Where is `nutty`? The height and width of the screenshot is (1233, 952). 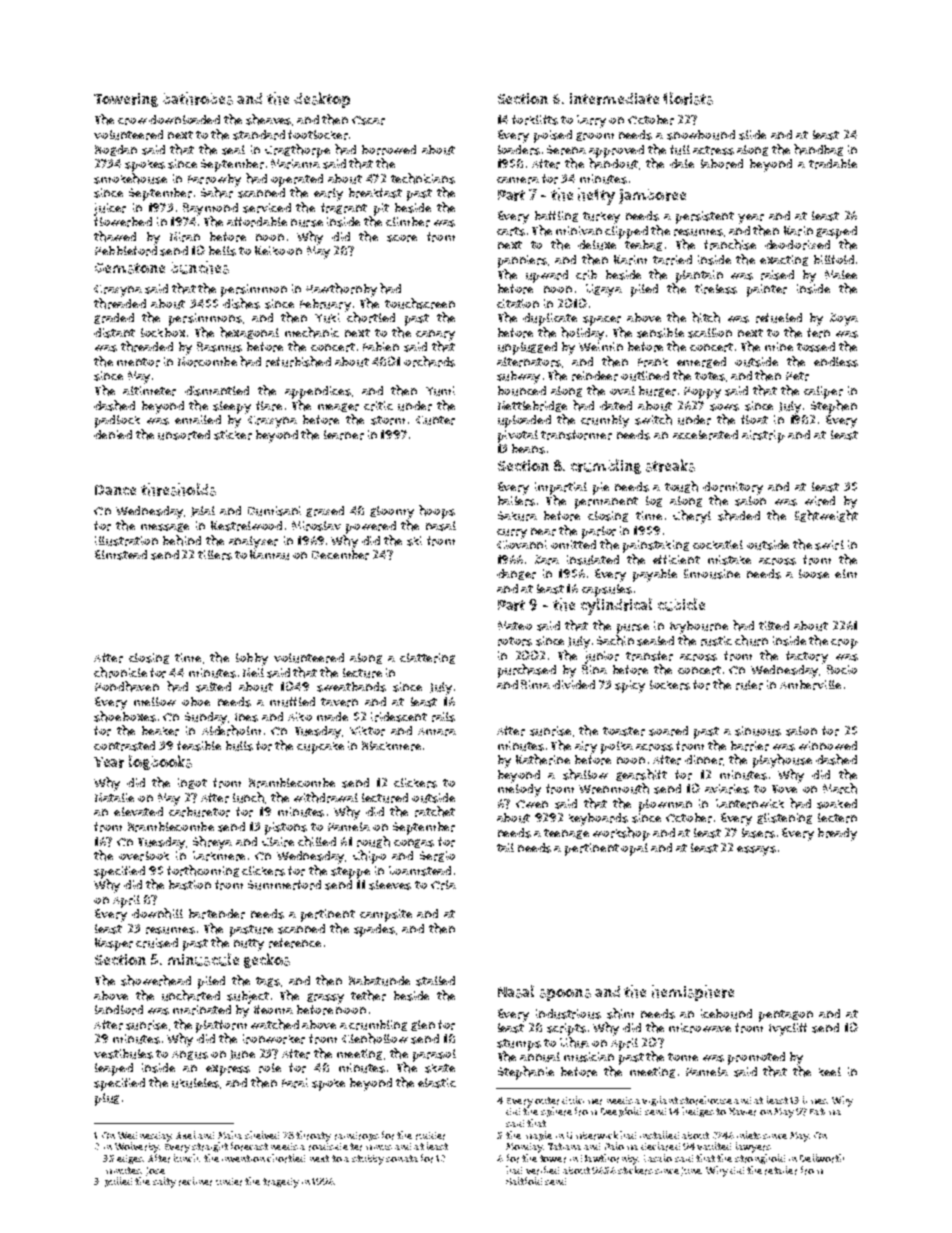
nutty is located at coordinates (249, 945).
